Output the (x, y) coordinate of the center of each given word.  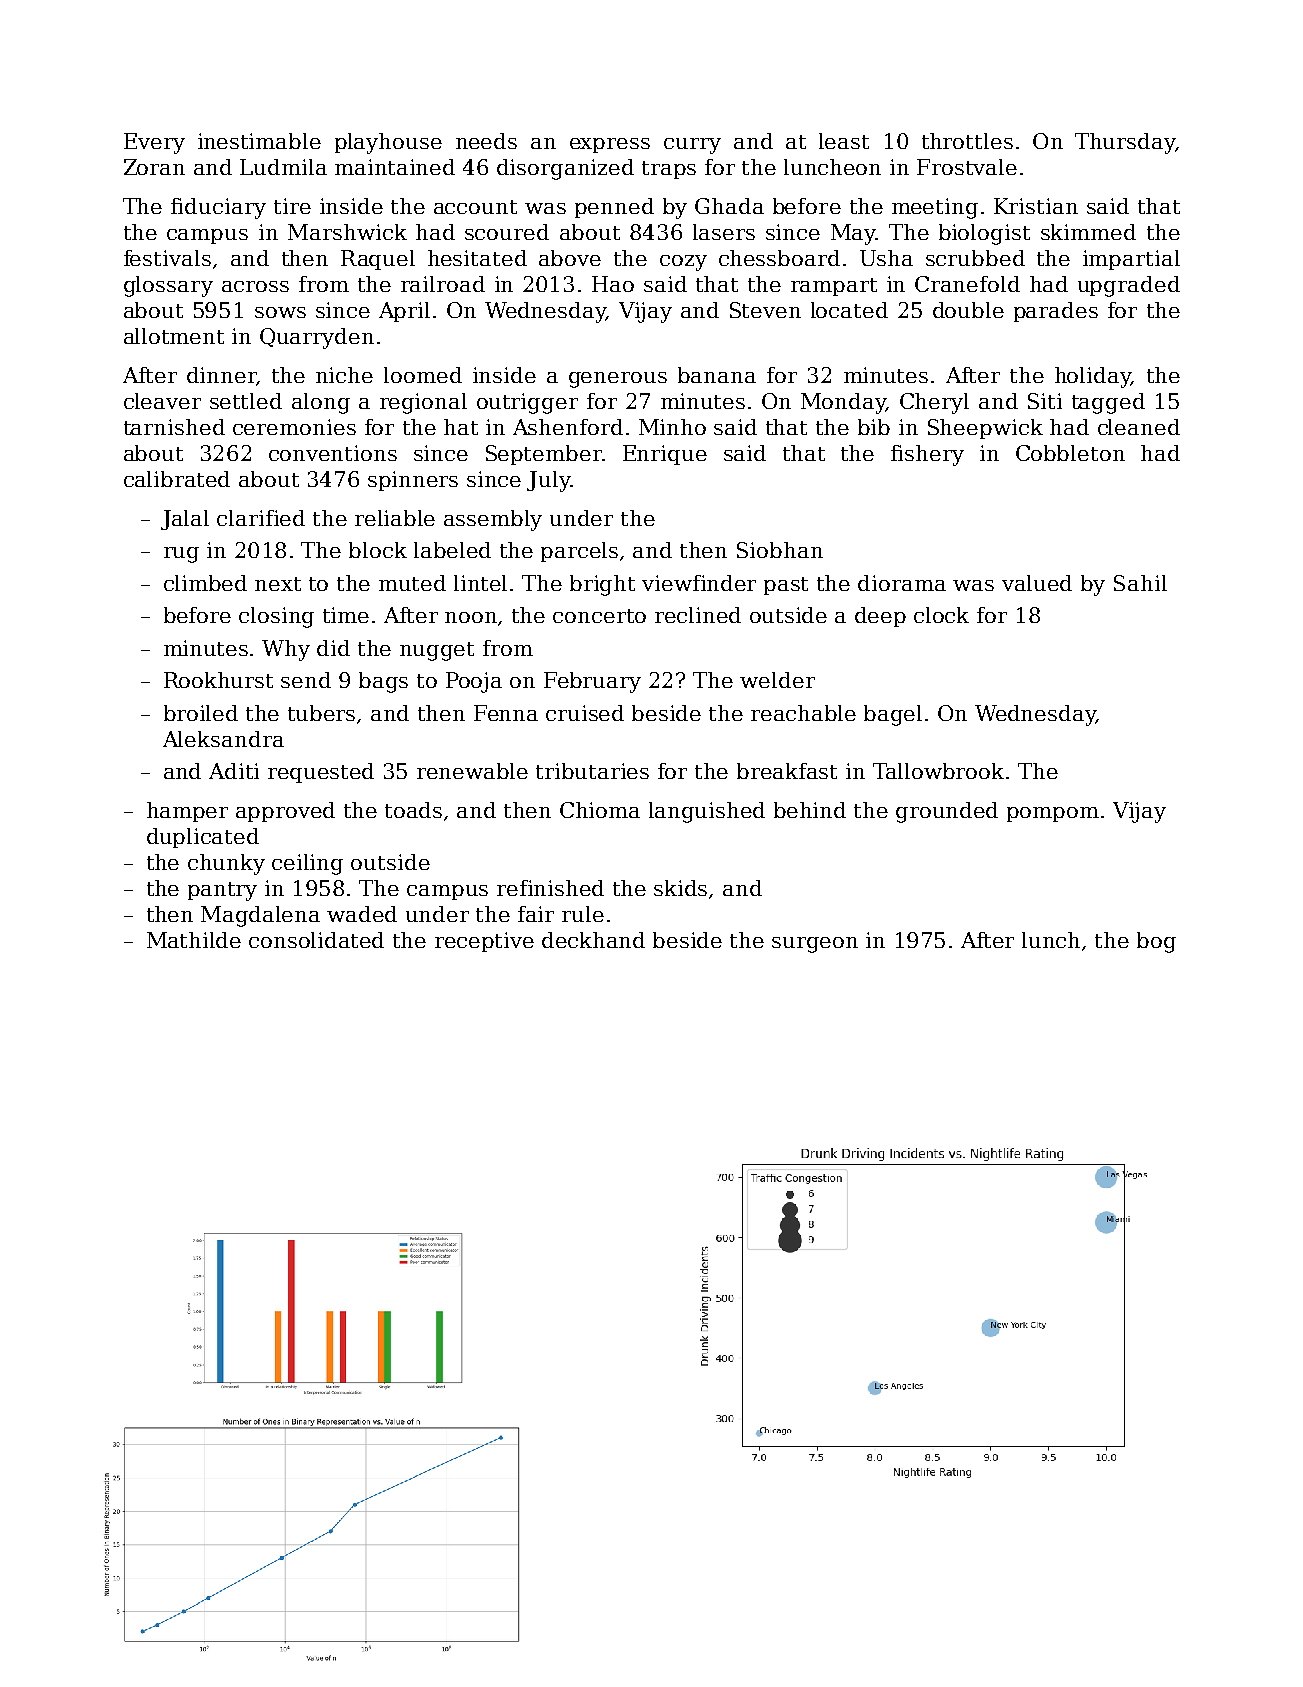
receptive (484, 942)
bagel (893, 715)
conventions (333, 453)
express (610, 145)
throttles (967, 141)
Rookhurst (218, 680)
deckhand (593, 940)
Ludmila (283, 167)
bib (874, 427)
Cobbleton (1070, 453)
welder (777, 680)
